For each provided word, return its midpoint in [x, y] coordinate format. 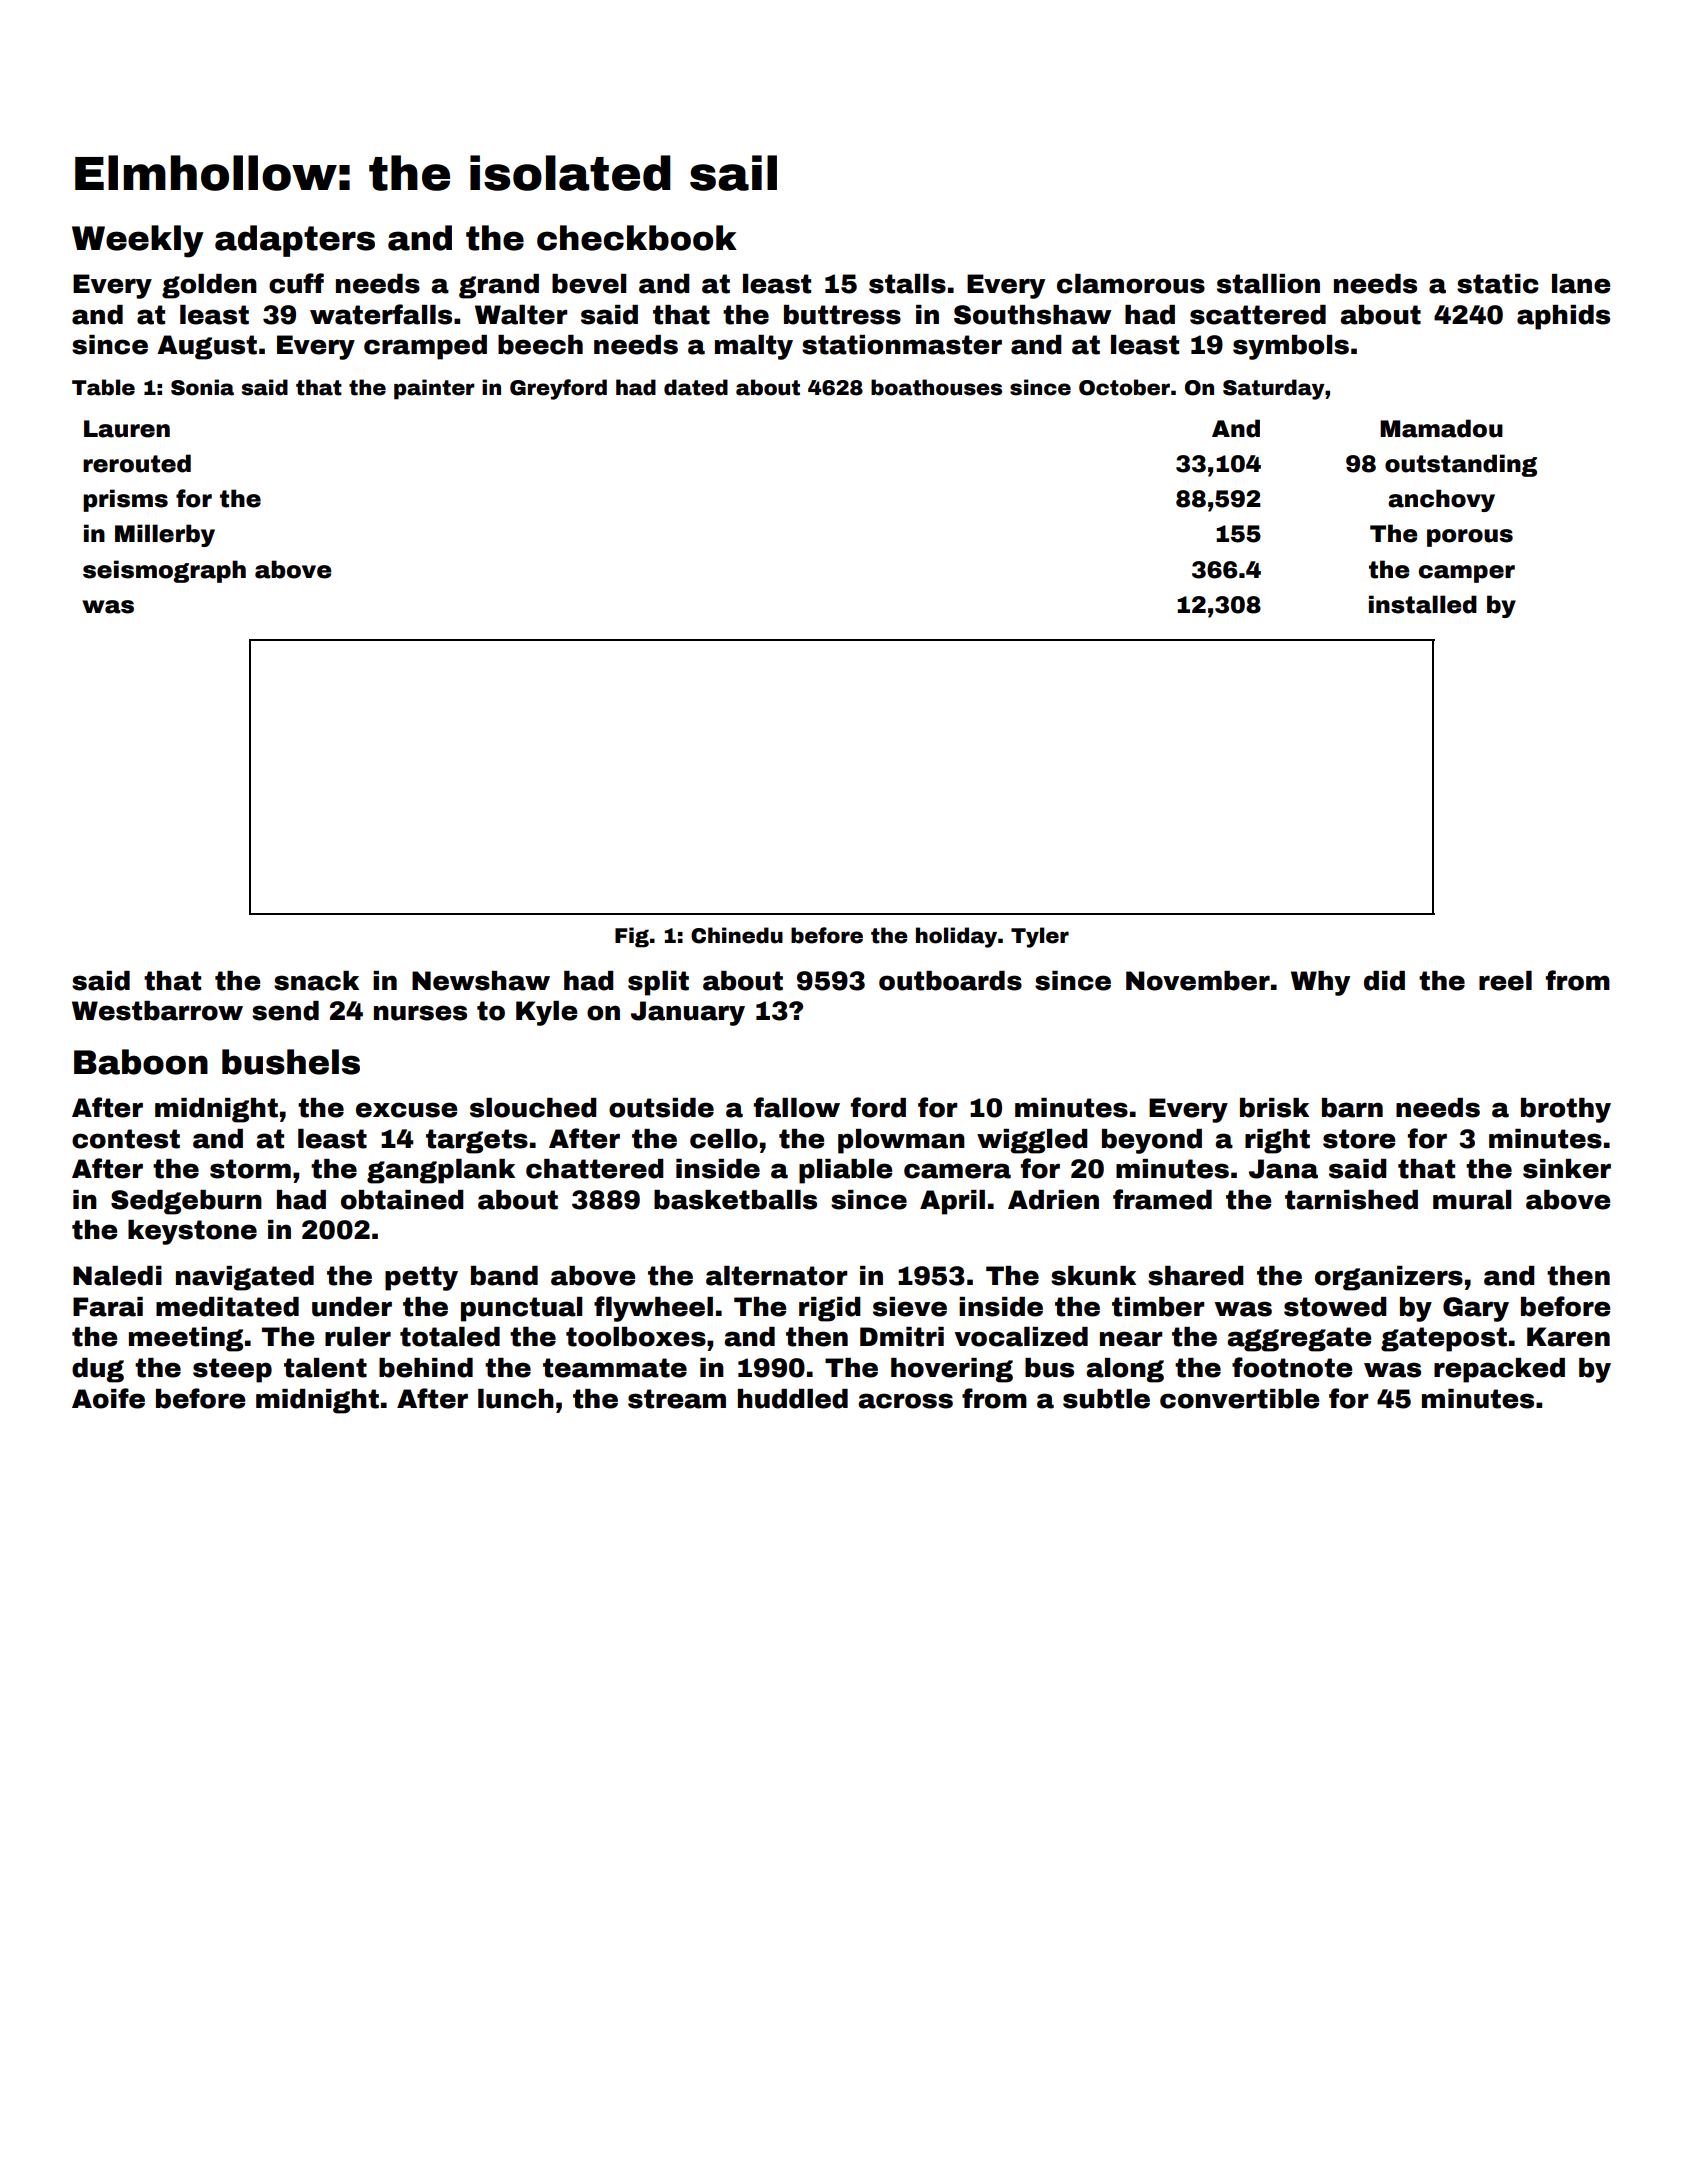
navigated [245, 1278]
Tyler [1040, 937]
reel [1505, 981]
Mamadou [1441, 428]
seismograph [164, 571]
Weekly [138, 241]
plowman [901, 1141]
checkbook [637, 238]
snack [316, 981]
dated [696, 387]
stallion [1268, 284]
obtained [402, 1200]
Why [1320, 983]
